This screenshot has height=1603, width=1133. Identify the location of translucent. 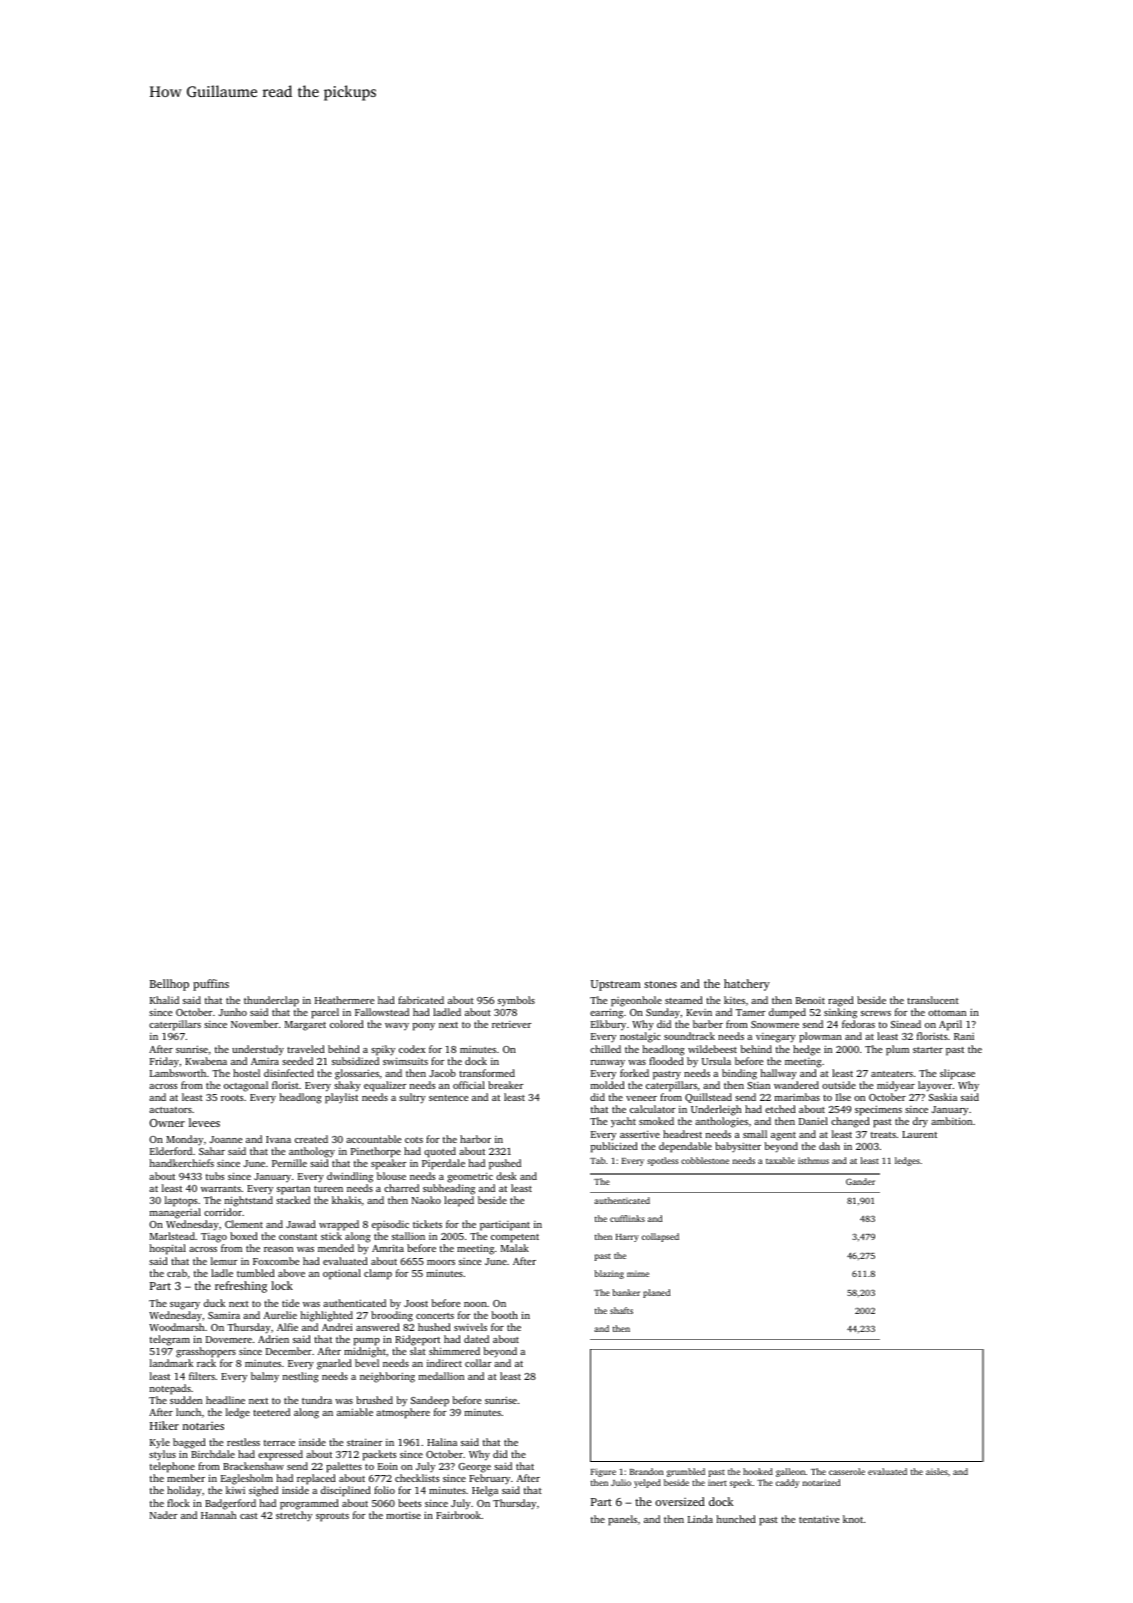
(933, 1000).
